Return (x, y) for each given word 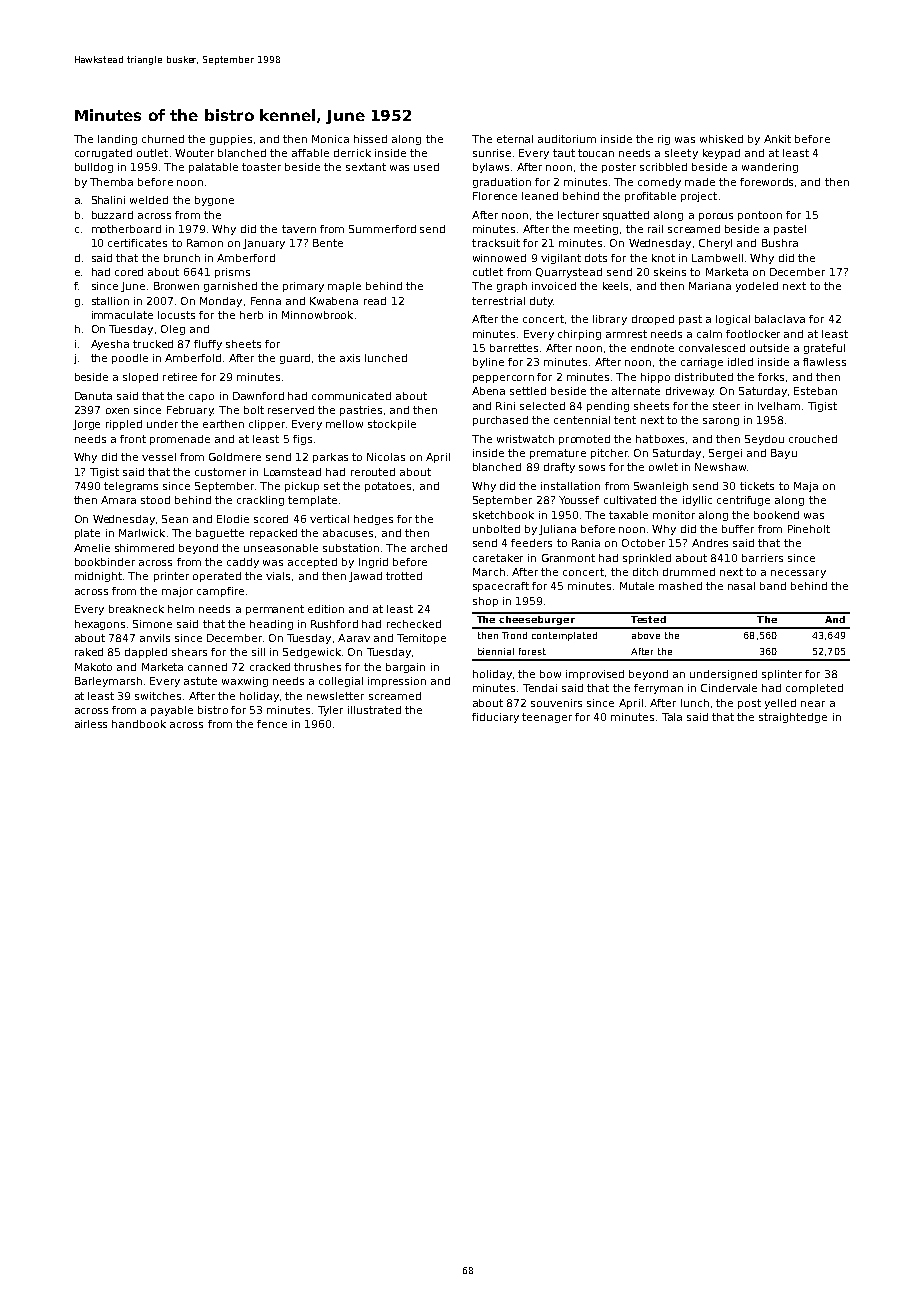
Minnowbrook (317, 315)
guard (295, 359)
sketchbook (503, 515)
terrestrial (498, 301)
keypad (721, 154)
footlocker (753, 334)
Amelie (92, 548)
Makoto (93, 667)
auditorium (567, 139)
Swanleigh (661, 487)
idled (740, 362)
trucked (153, 344)
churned (163, 139)
